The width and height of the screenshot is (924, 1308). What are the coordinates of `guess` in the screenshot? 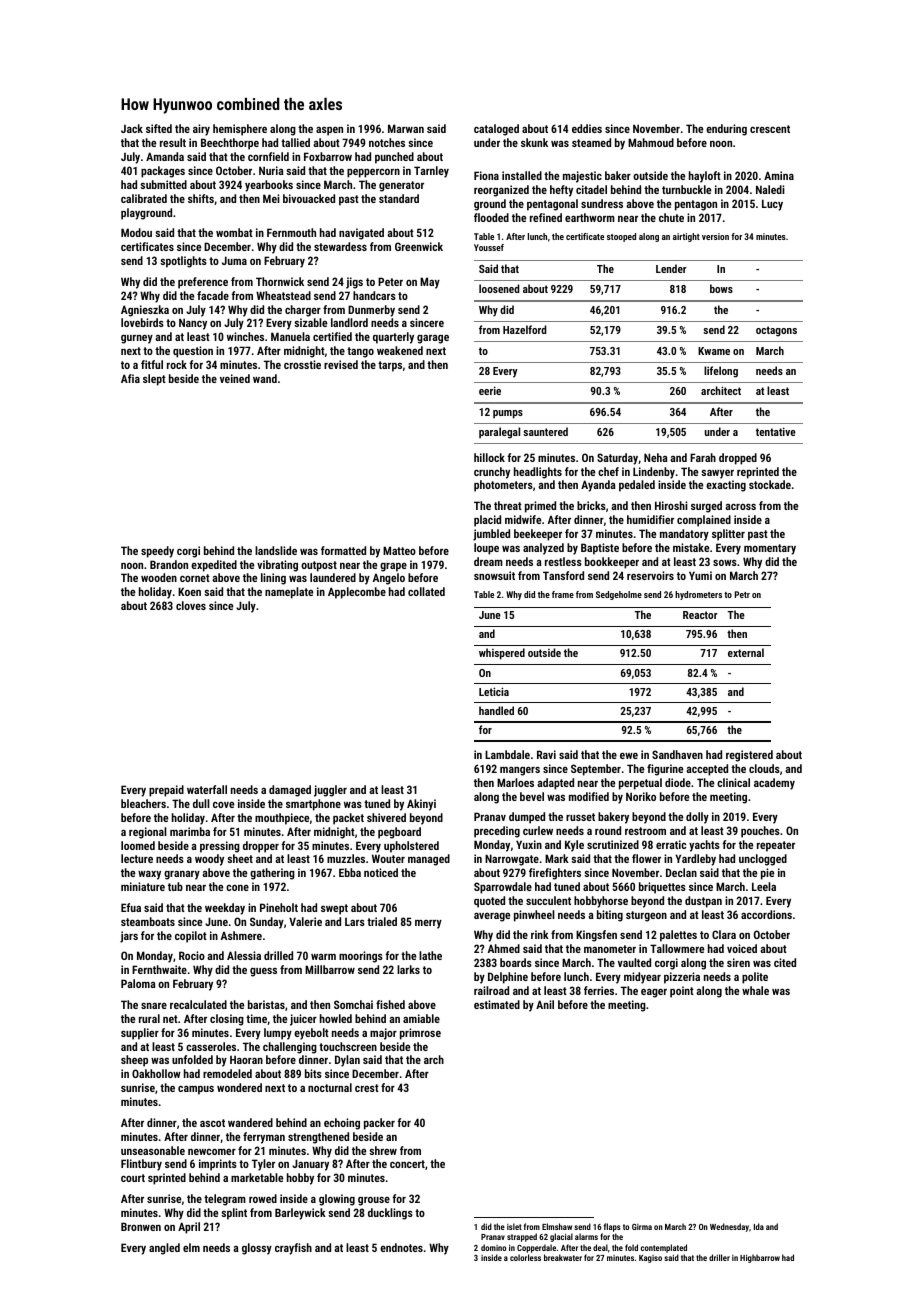 It's located at (263, 972).
